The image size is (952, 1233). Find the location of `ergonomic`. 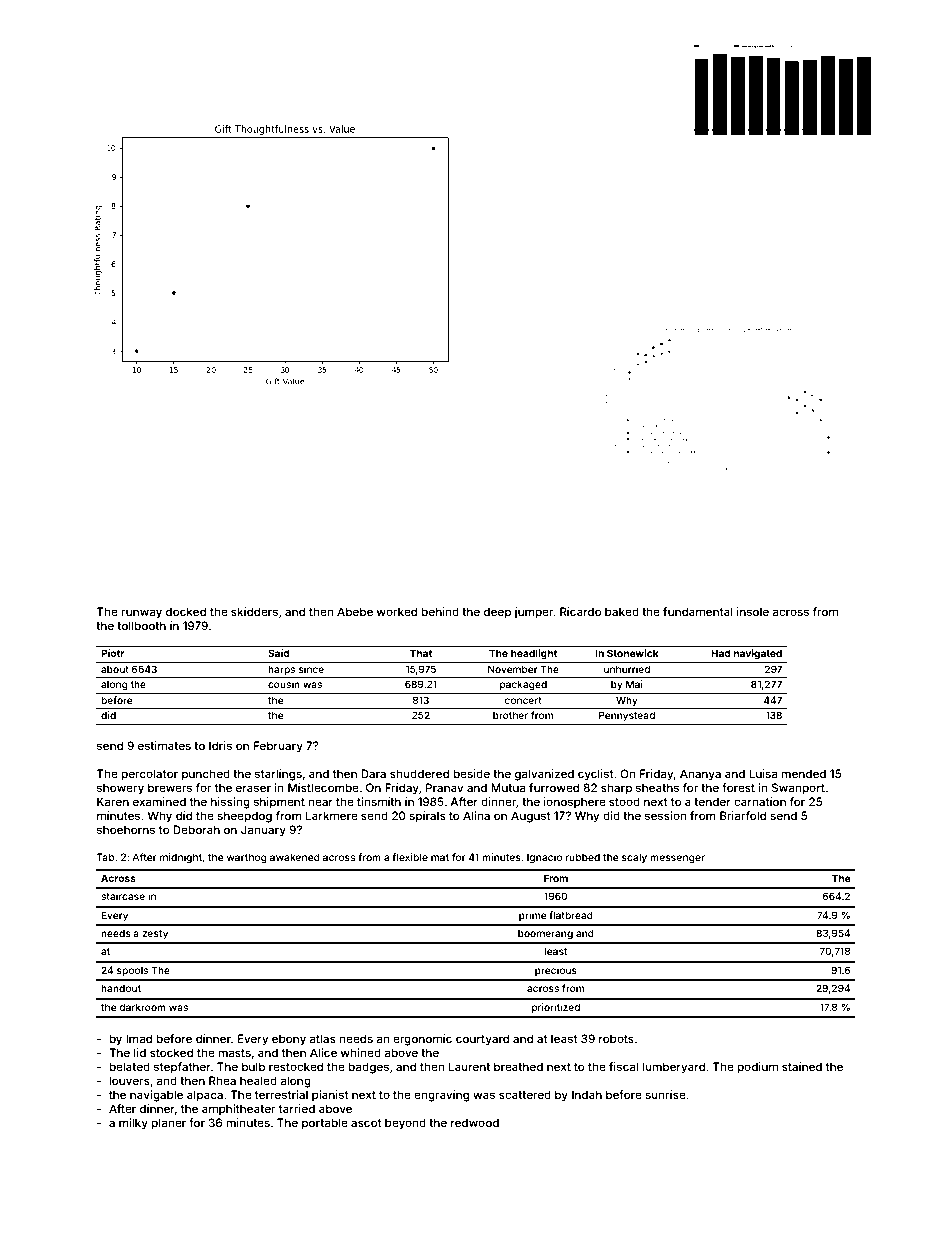

ergonomic is located at coordinates (422, 1040).
